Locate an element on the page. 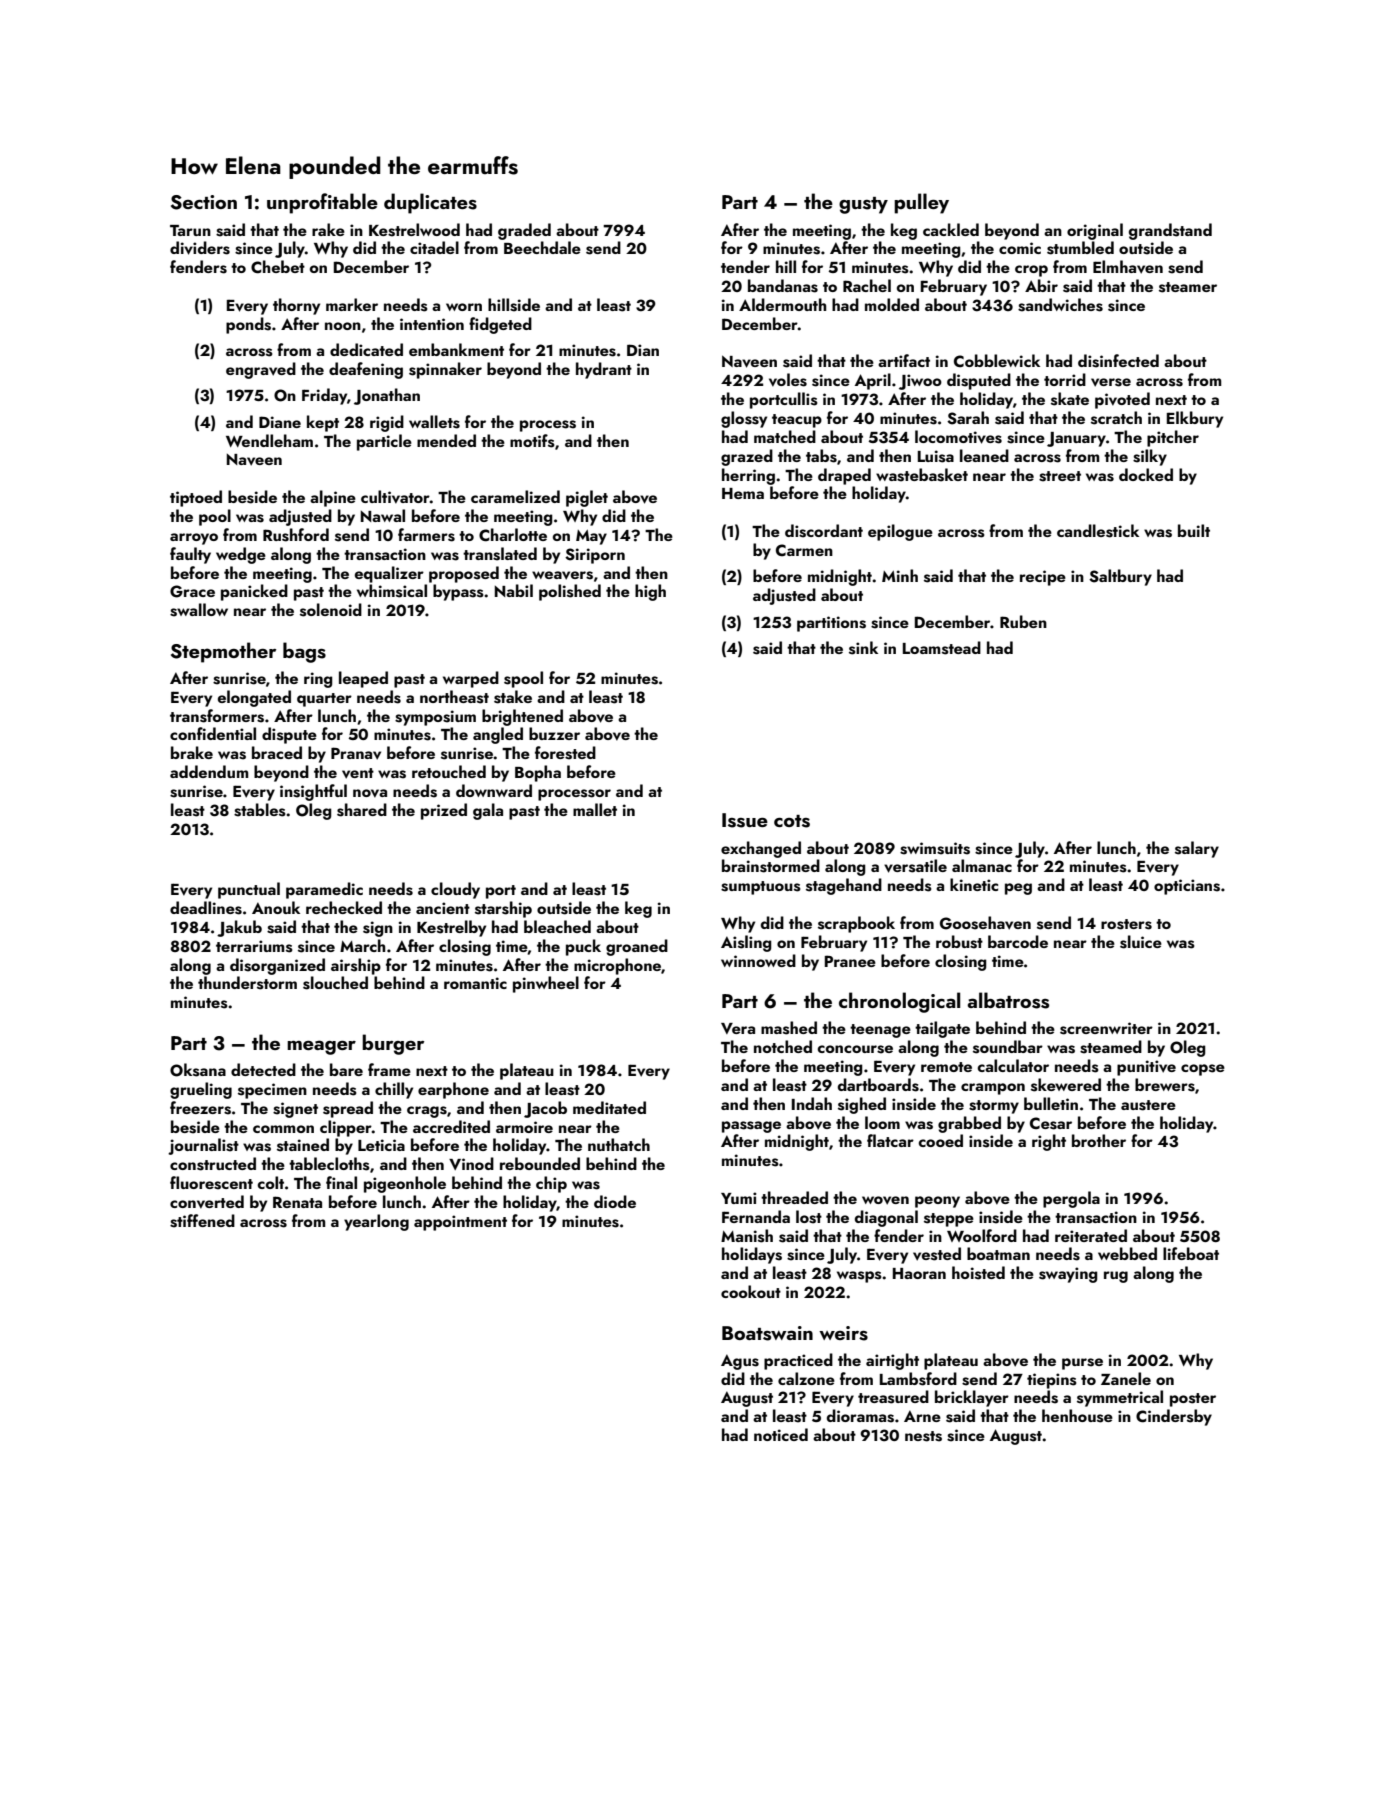 The image size is (1397, 1807). yearlong is located at coordinates (376, 1222).
